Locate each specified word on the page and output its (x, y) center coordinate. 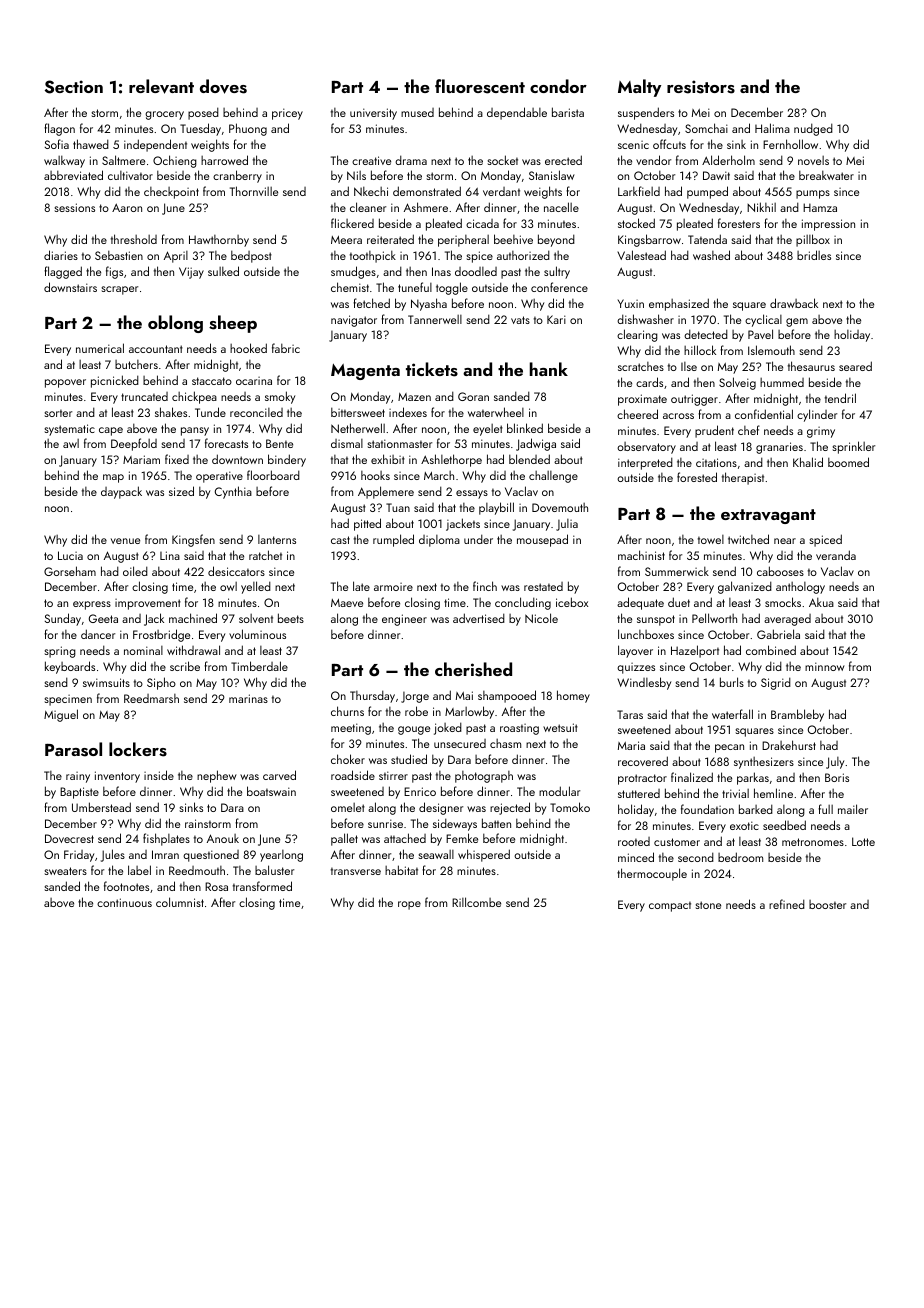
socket (502, 160)
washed (711, 255)
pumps (813, 194)
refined (787, 904)
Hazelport (695, 651)
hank (549, 369)
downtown (237, 459)
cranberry (237, 176)
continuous (124, 902)
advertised (479, 618)
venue (125, 541)
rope (409, 905)
